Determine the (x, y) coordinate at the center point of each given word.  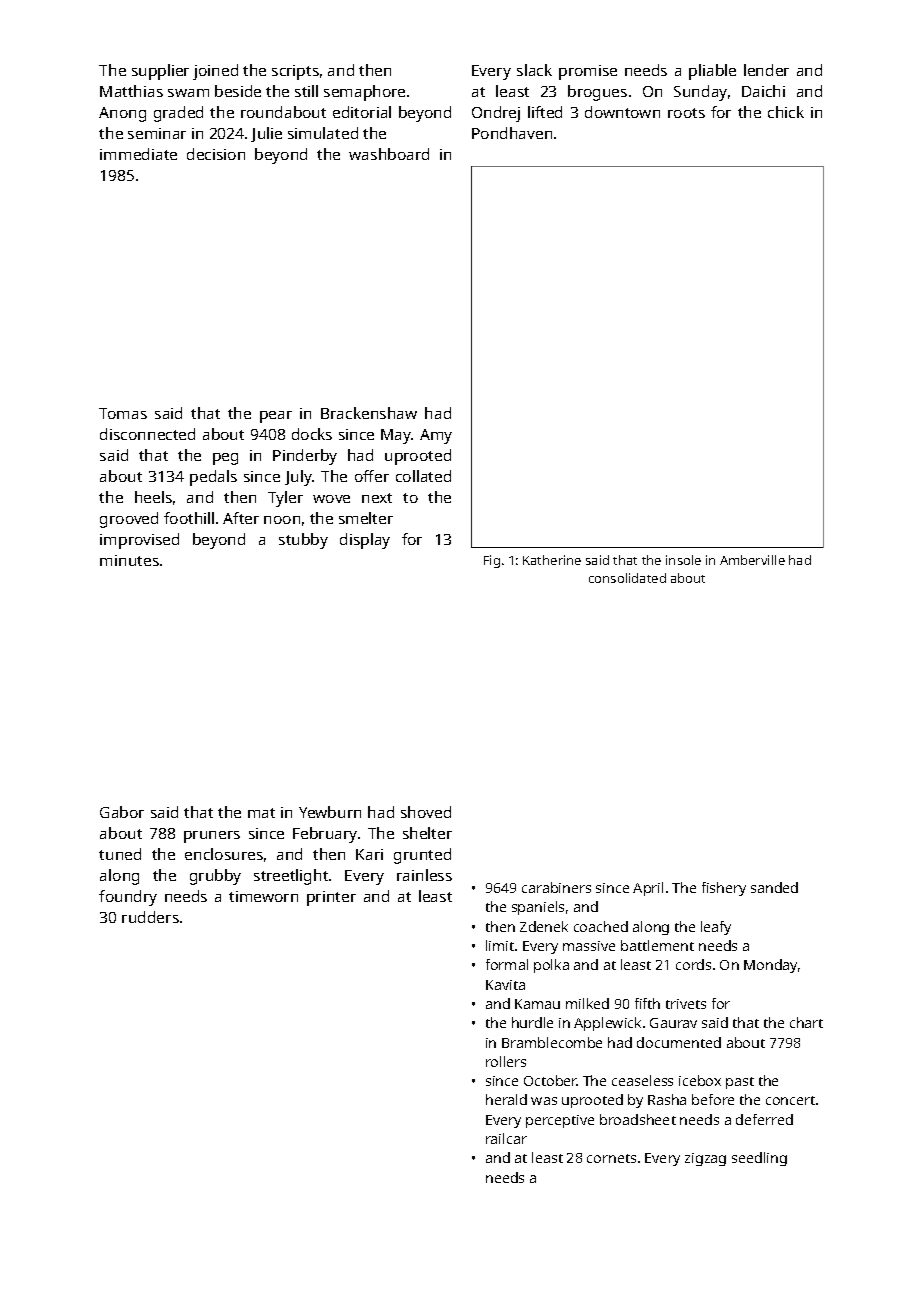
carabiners (556, 887)
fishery (724, 889)
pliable (712, 72)
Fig (492, 561)
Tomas (123, 413)
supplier (160, 72)
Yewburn (330, 812)
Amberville (752, 560)
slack (534, 70)
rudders (150, 917)
